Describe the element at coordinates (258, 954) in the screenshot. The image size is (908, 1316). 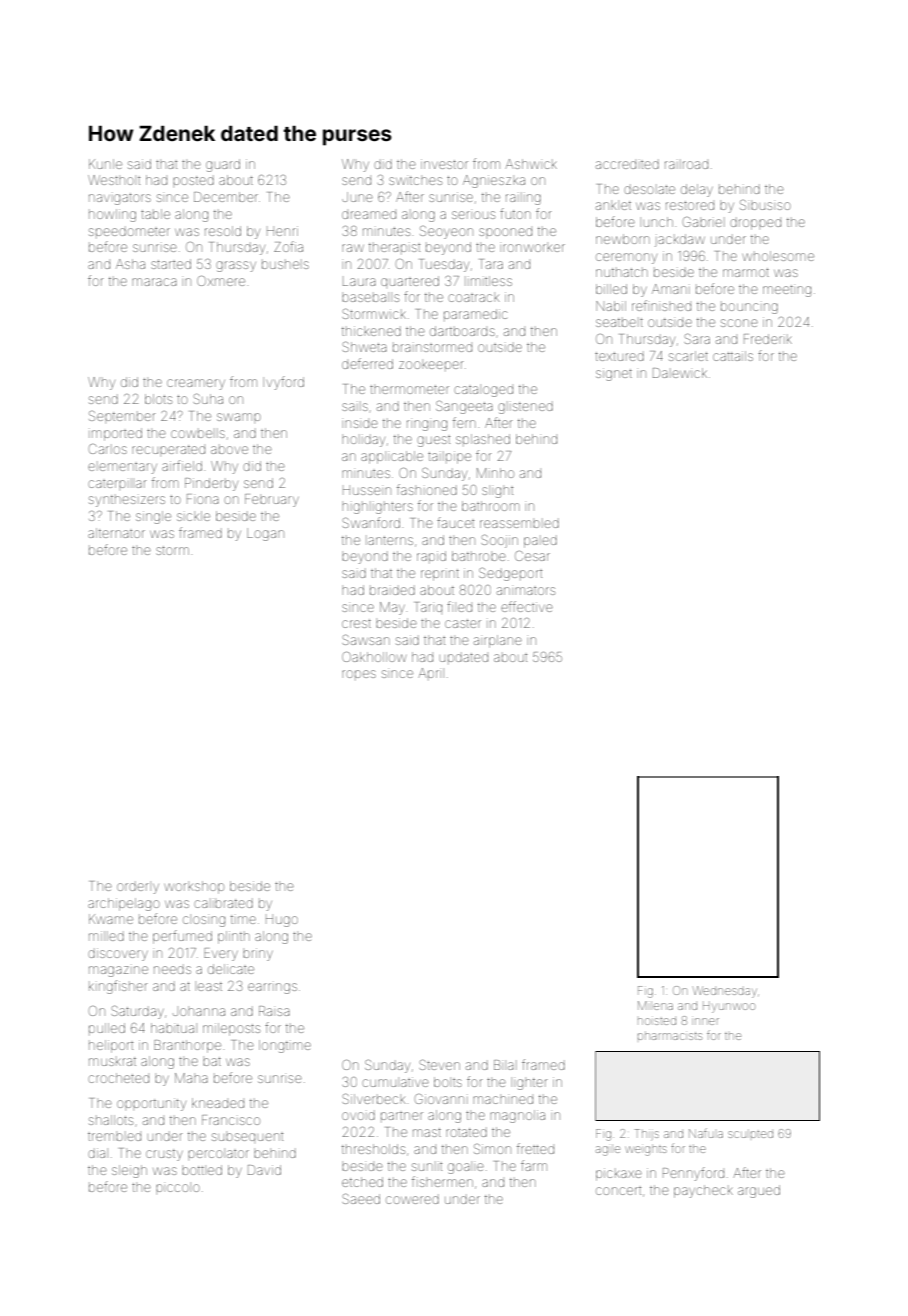
I see `briny` at that location.
